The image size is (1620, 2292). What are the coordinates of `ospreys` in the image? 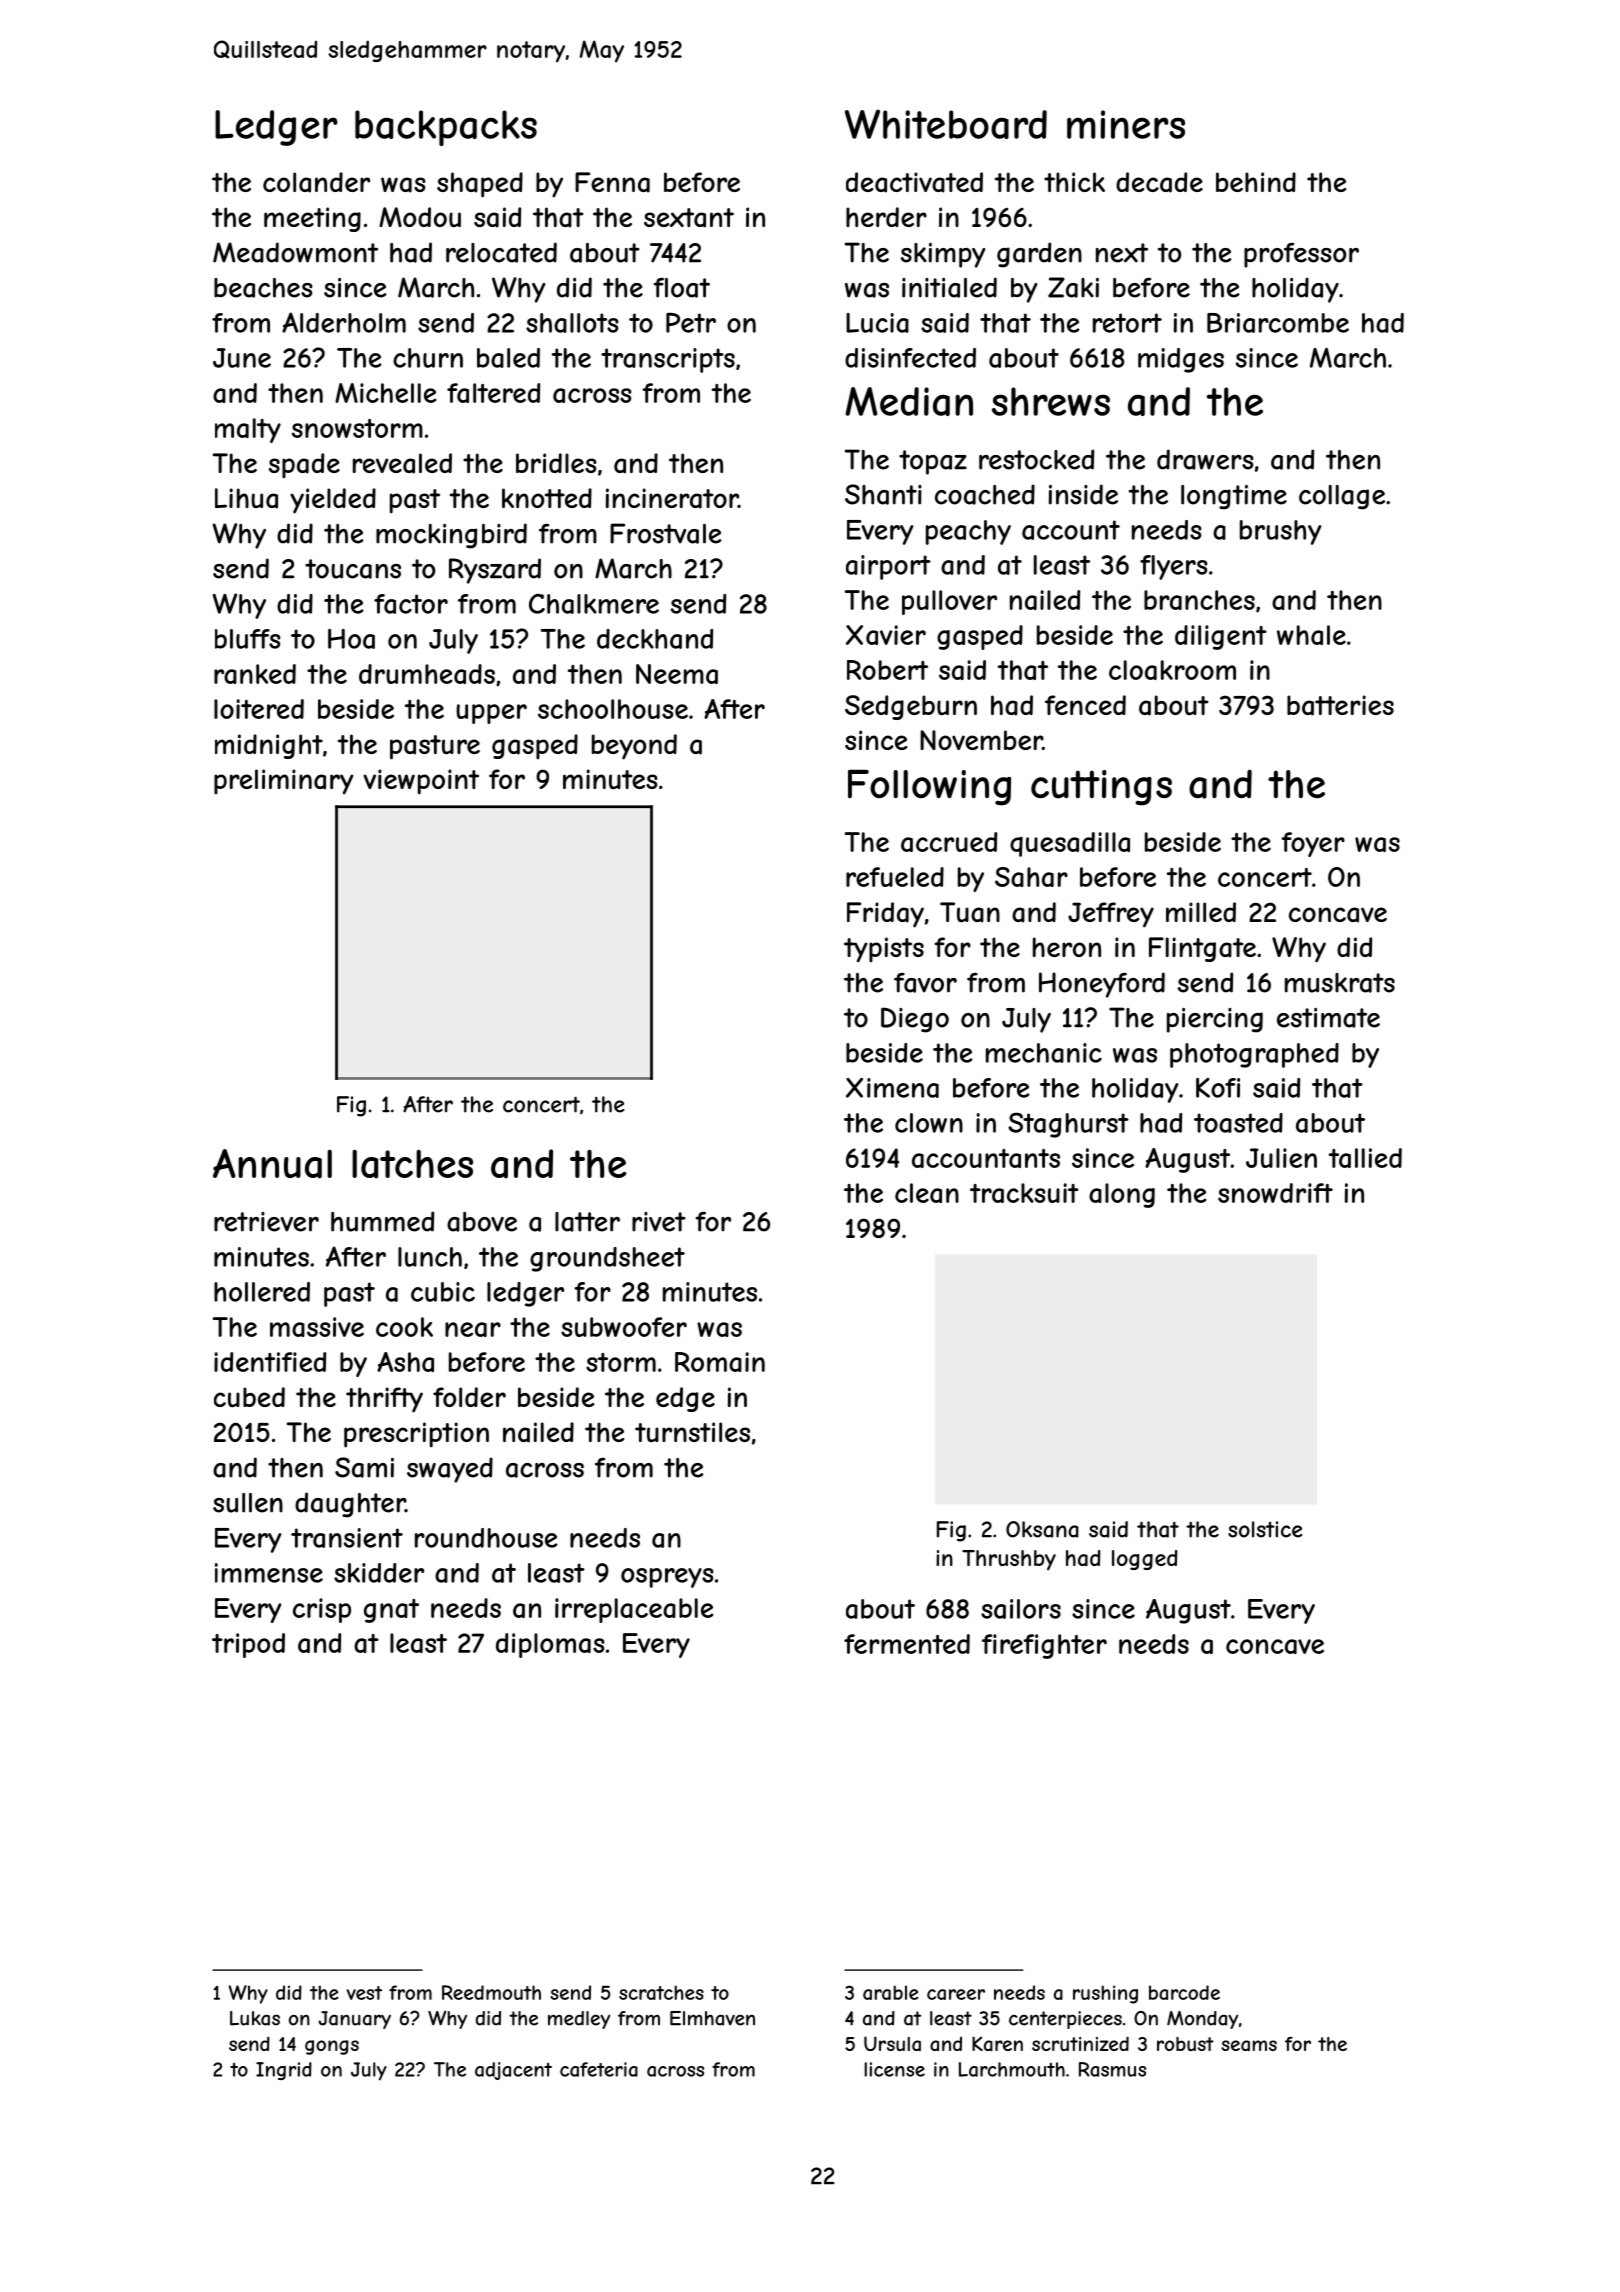 It's located at (667, 1578).
